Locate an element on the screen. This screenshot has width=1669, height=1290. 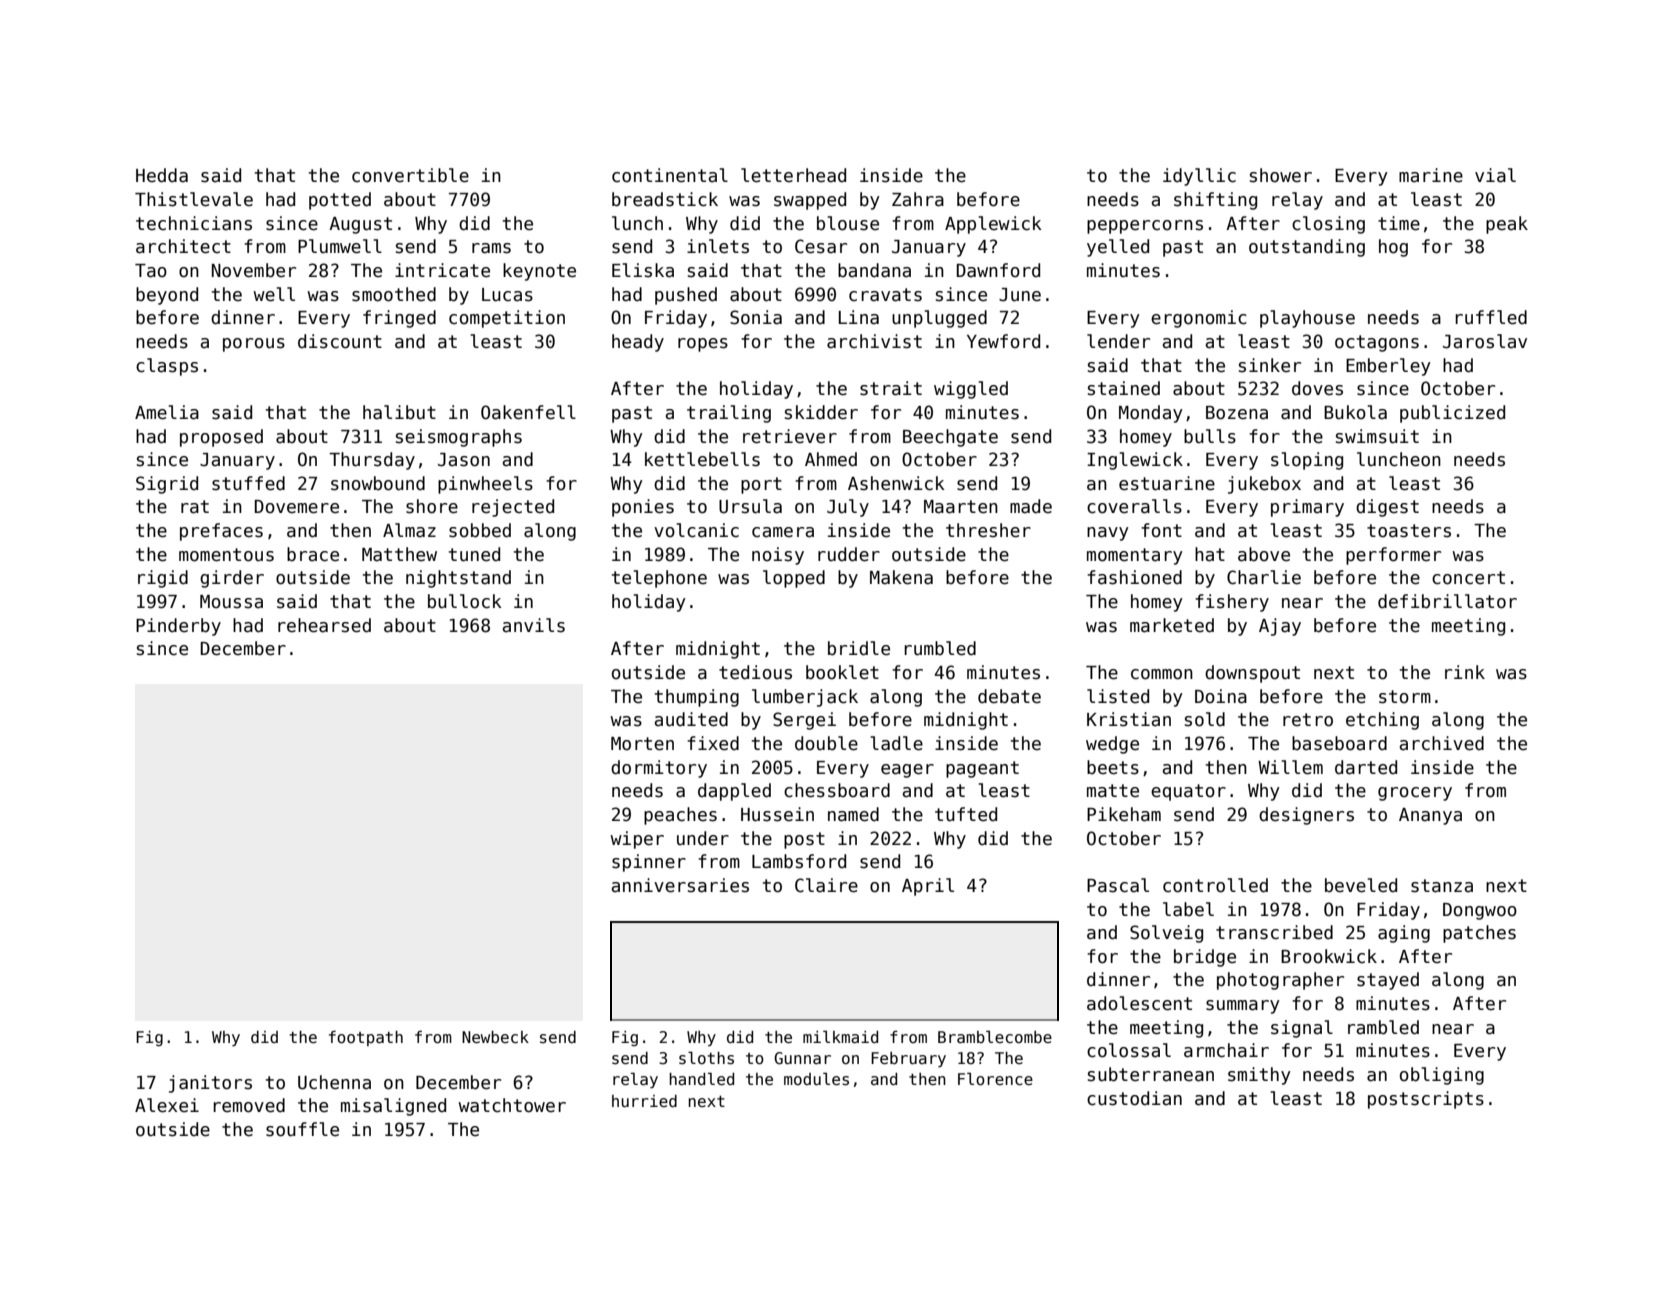
etching is located at coordinates (1382, 721).
